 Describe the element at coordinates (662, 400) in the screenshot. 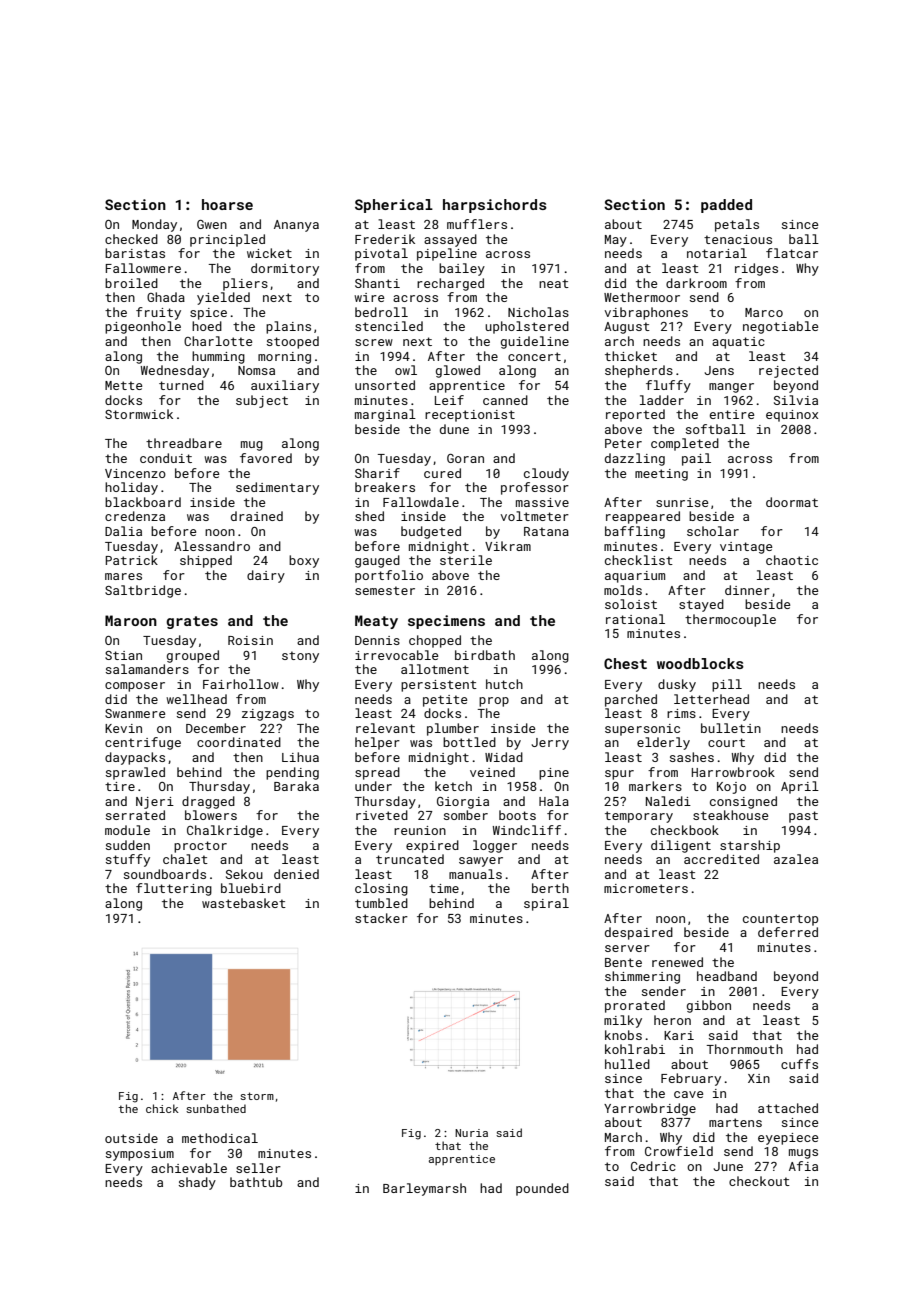

I see `ladder` at that location.
